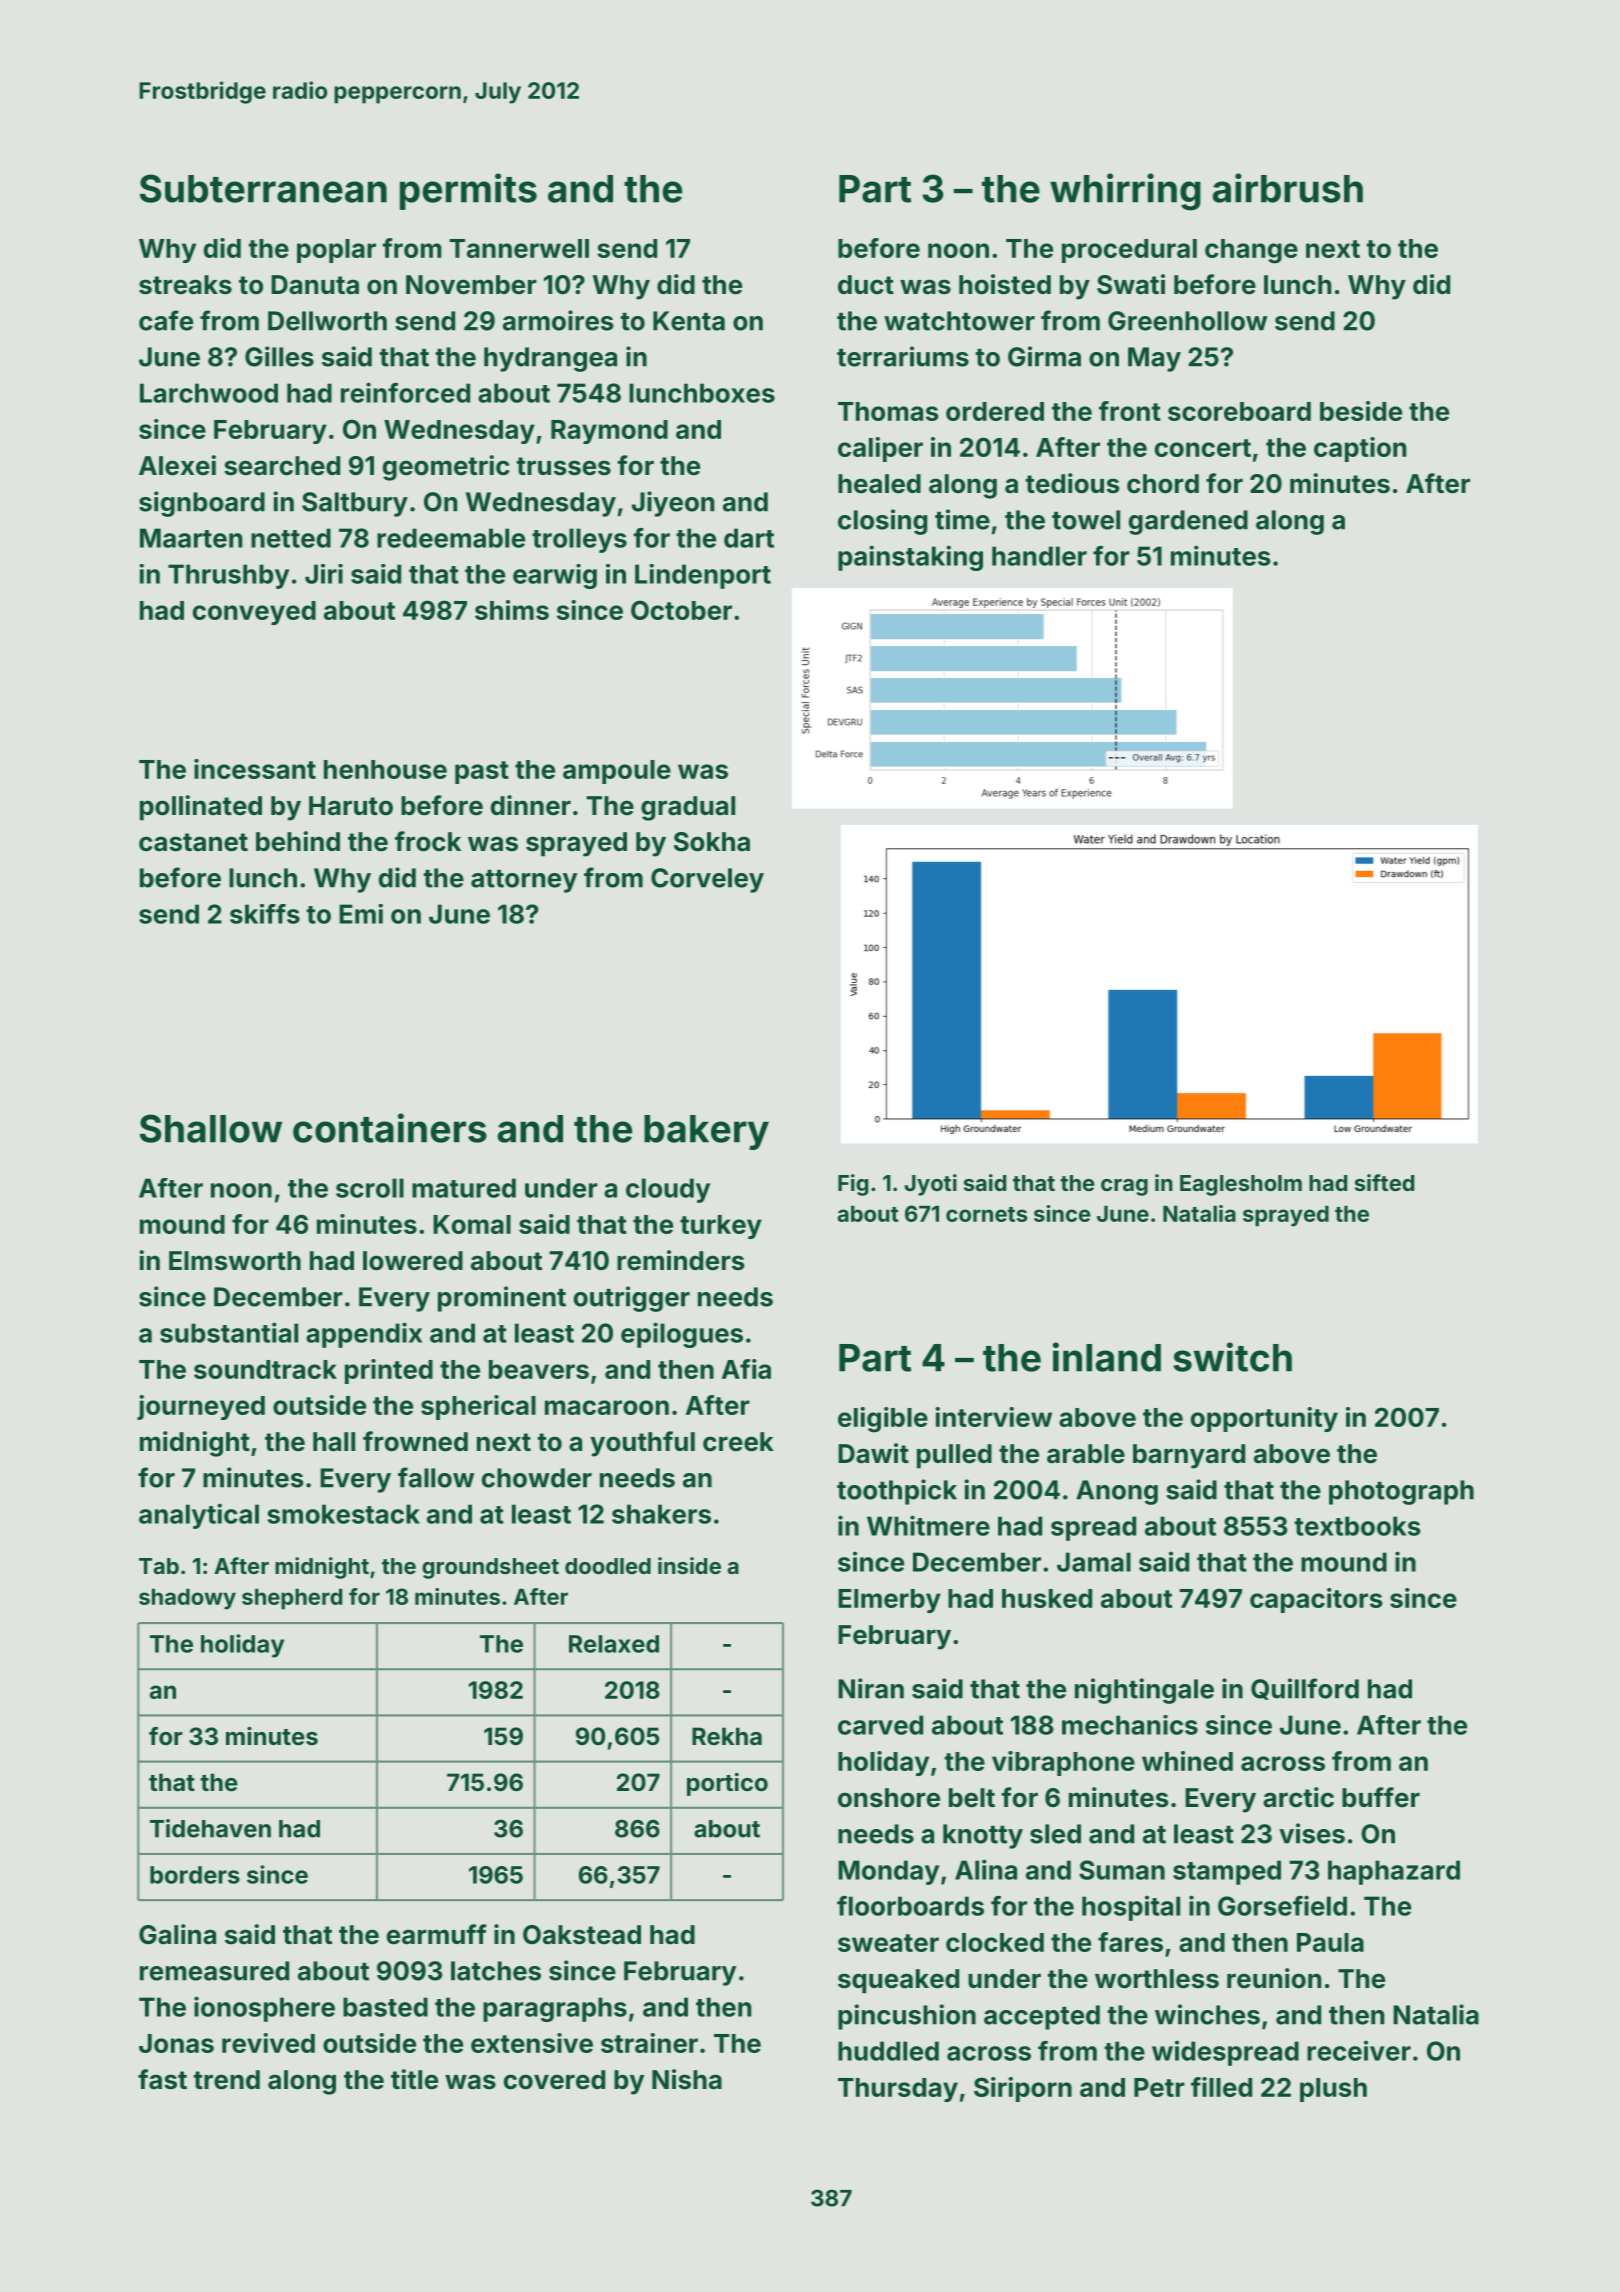 Image resolution: width=1620 pixels, height=2292 pixels. Describe the element at coordinates (1360, 449) in the image. I see `caption` at that location.
